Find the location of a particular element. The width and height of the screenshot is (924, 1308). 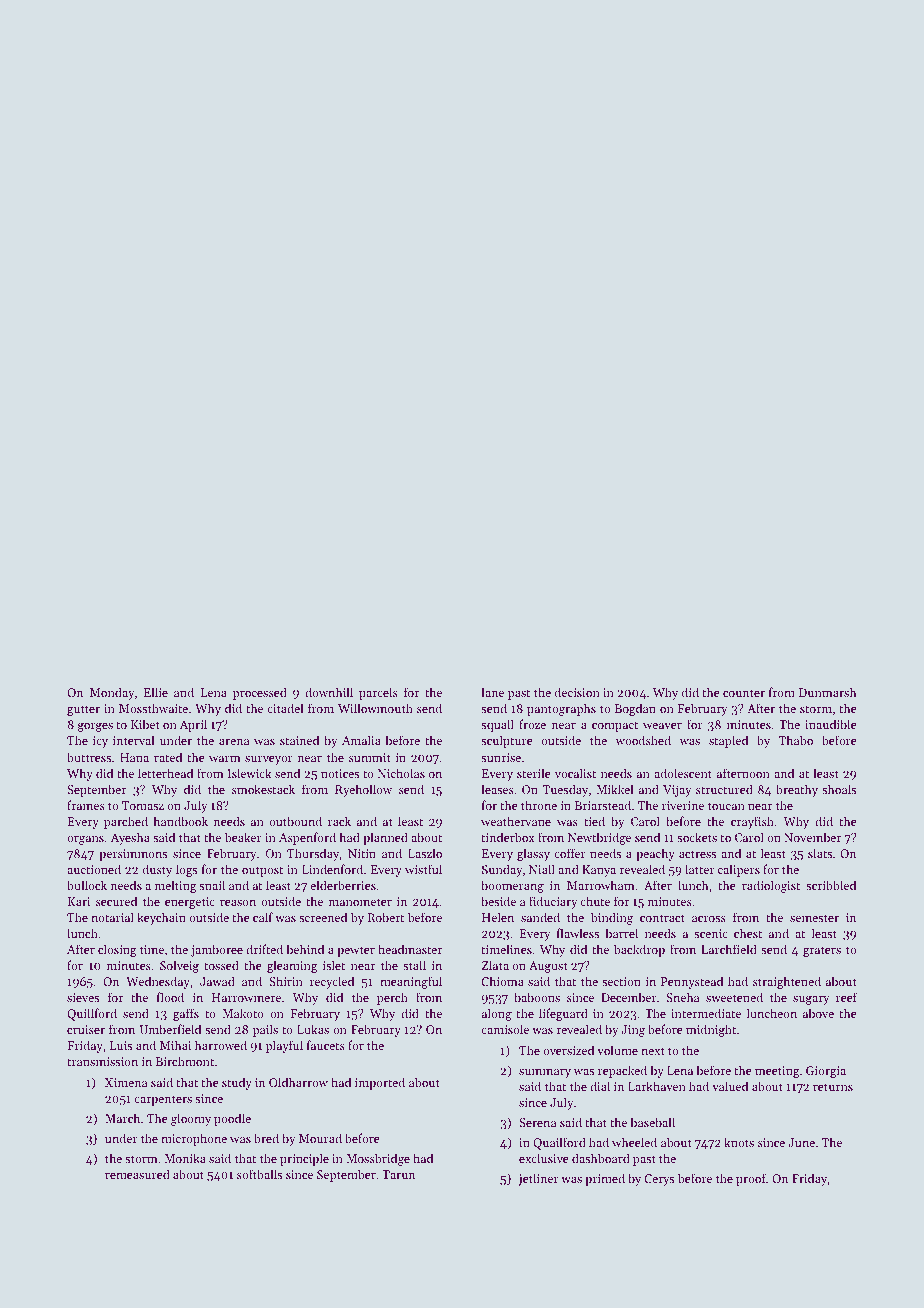

remeasured is located at coordinates (137, 1174).
